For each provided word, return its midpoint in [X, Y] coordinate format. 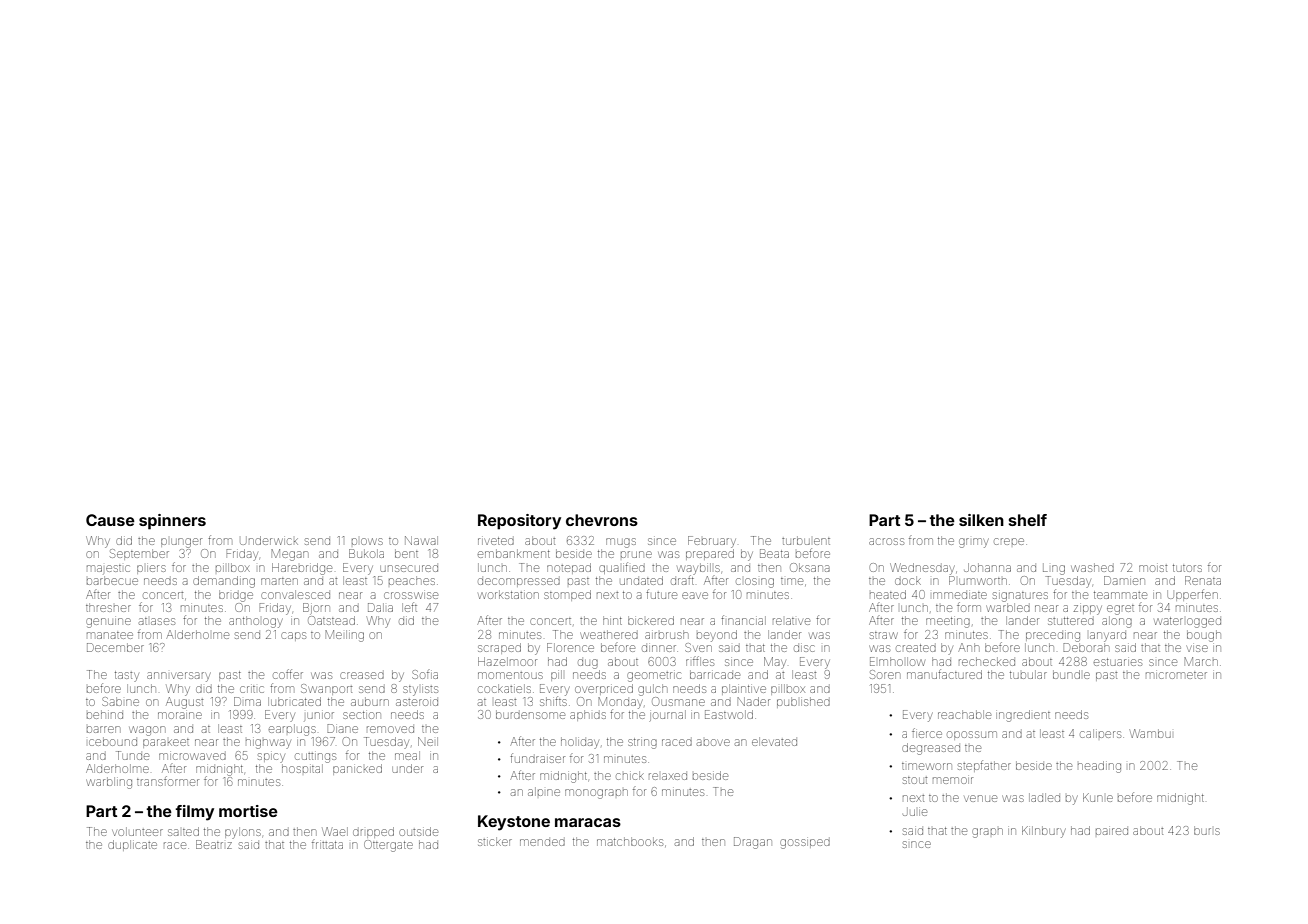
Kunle [1098, 797]
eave [695, 595]
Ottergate [388, 846]
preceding [1053, 637]
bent [406, 553]
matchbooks [630, 841]
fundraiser [537, 758]
